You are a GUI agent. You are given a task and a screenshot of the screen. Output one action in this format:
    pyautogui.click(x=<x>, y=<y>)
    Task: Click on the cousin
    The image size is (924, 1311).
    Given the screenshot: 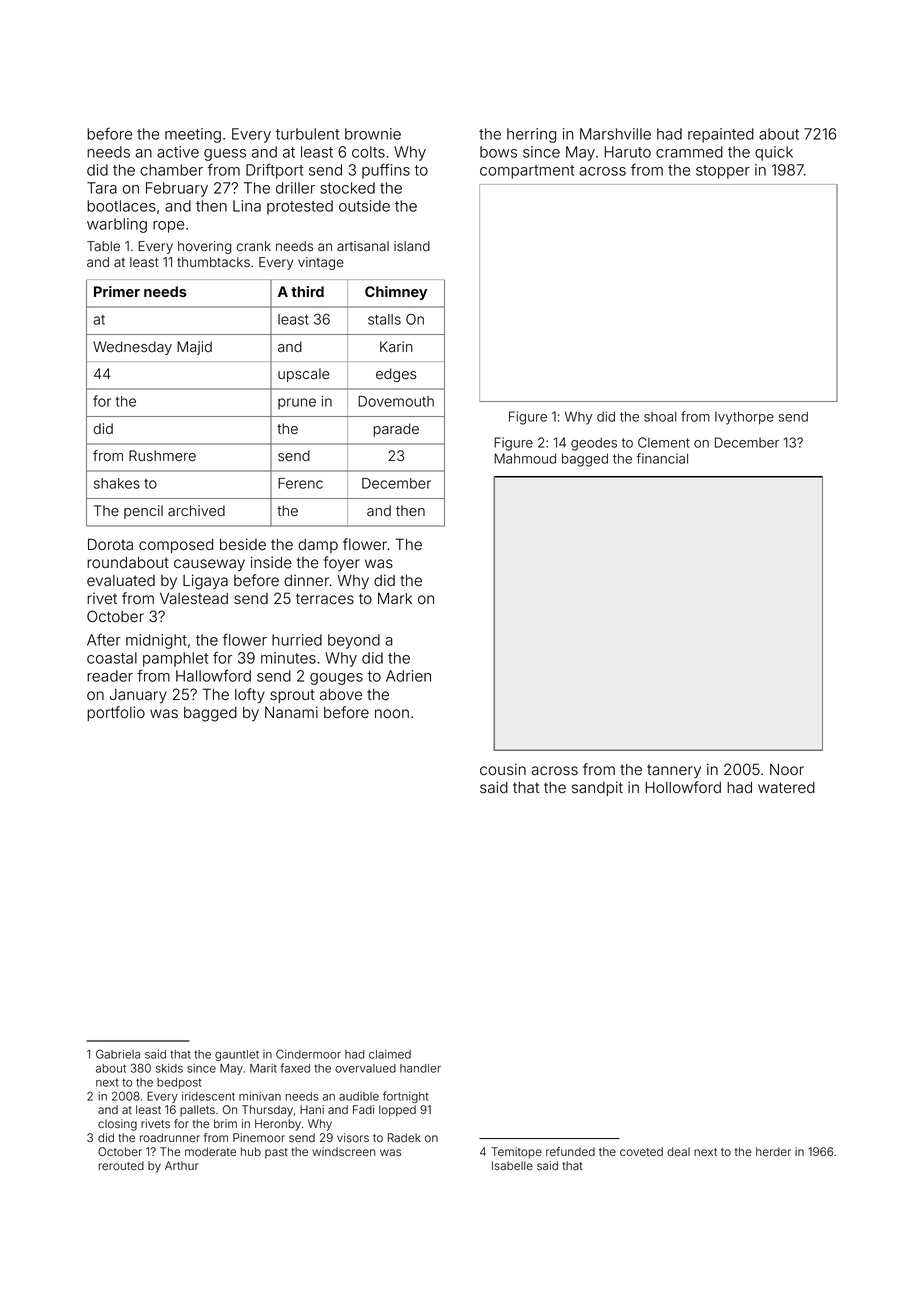 What is the action you would take?
    pyautogui.click(x=503, y=769)
